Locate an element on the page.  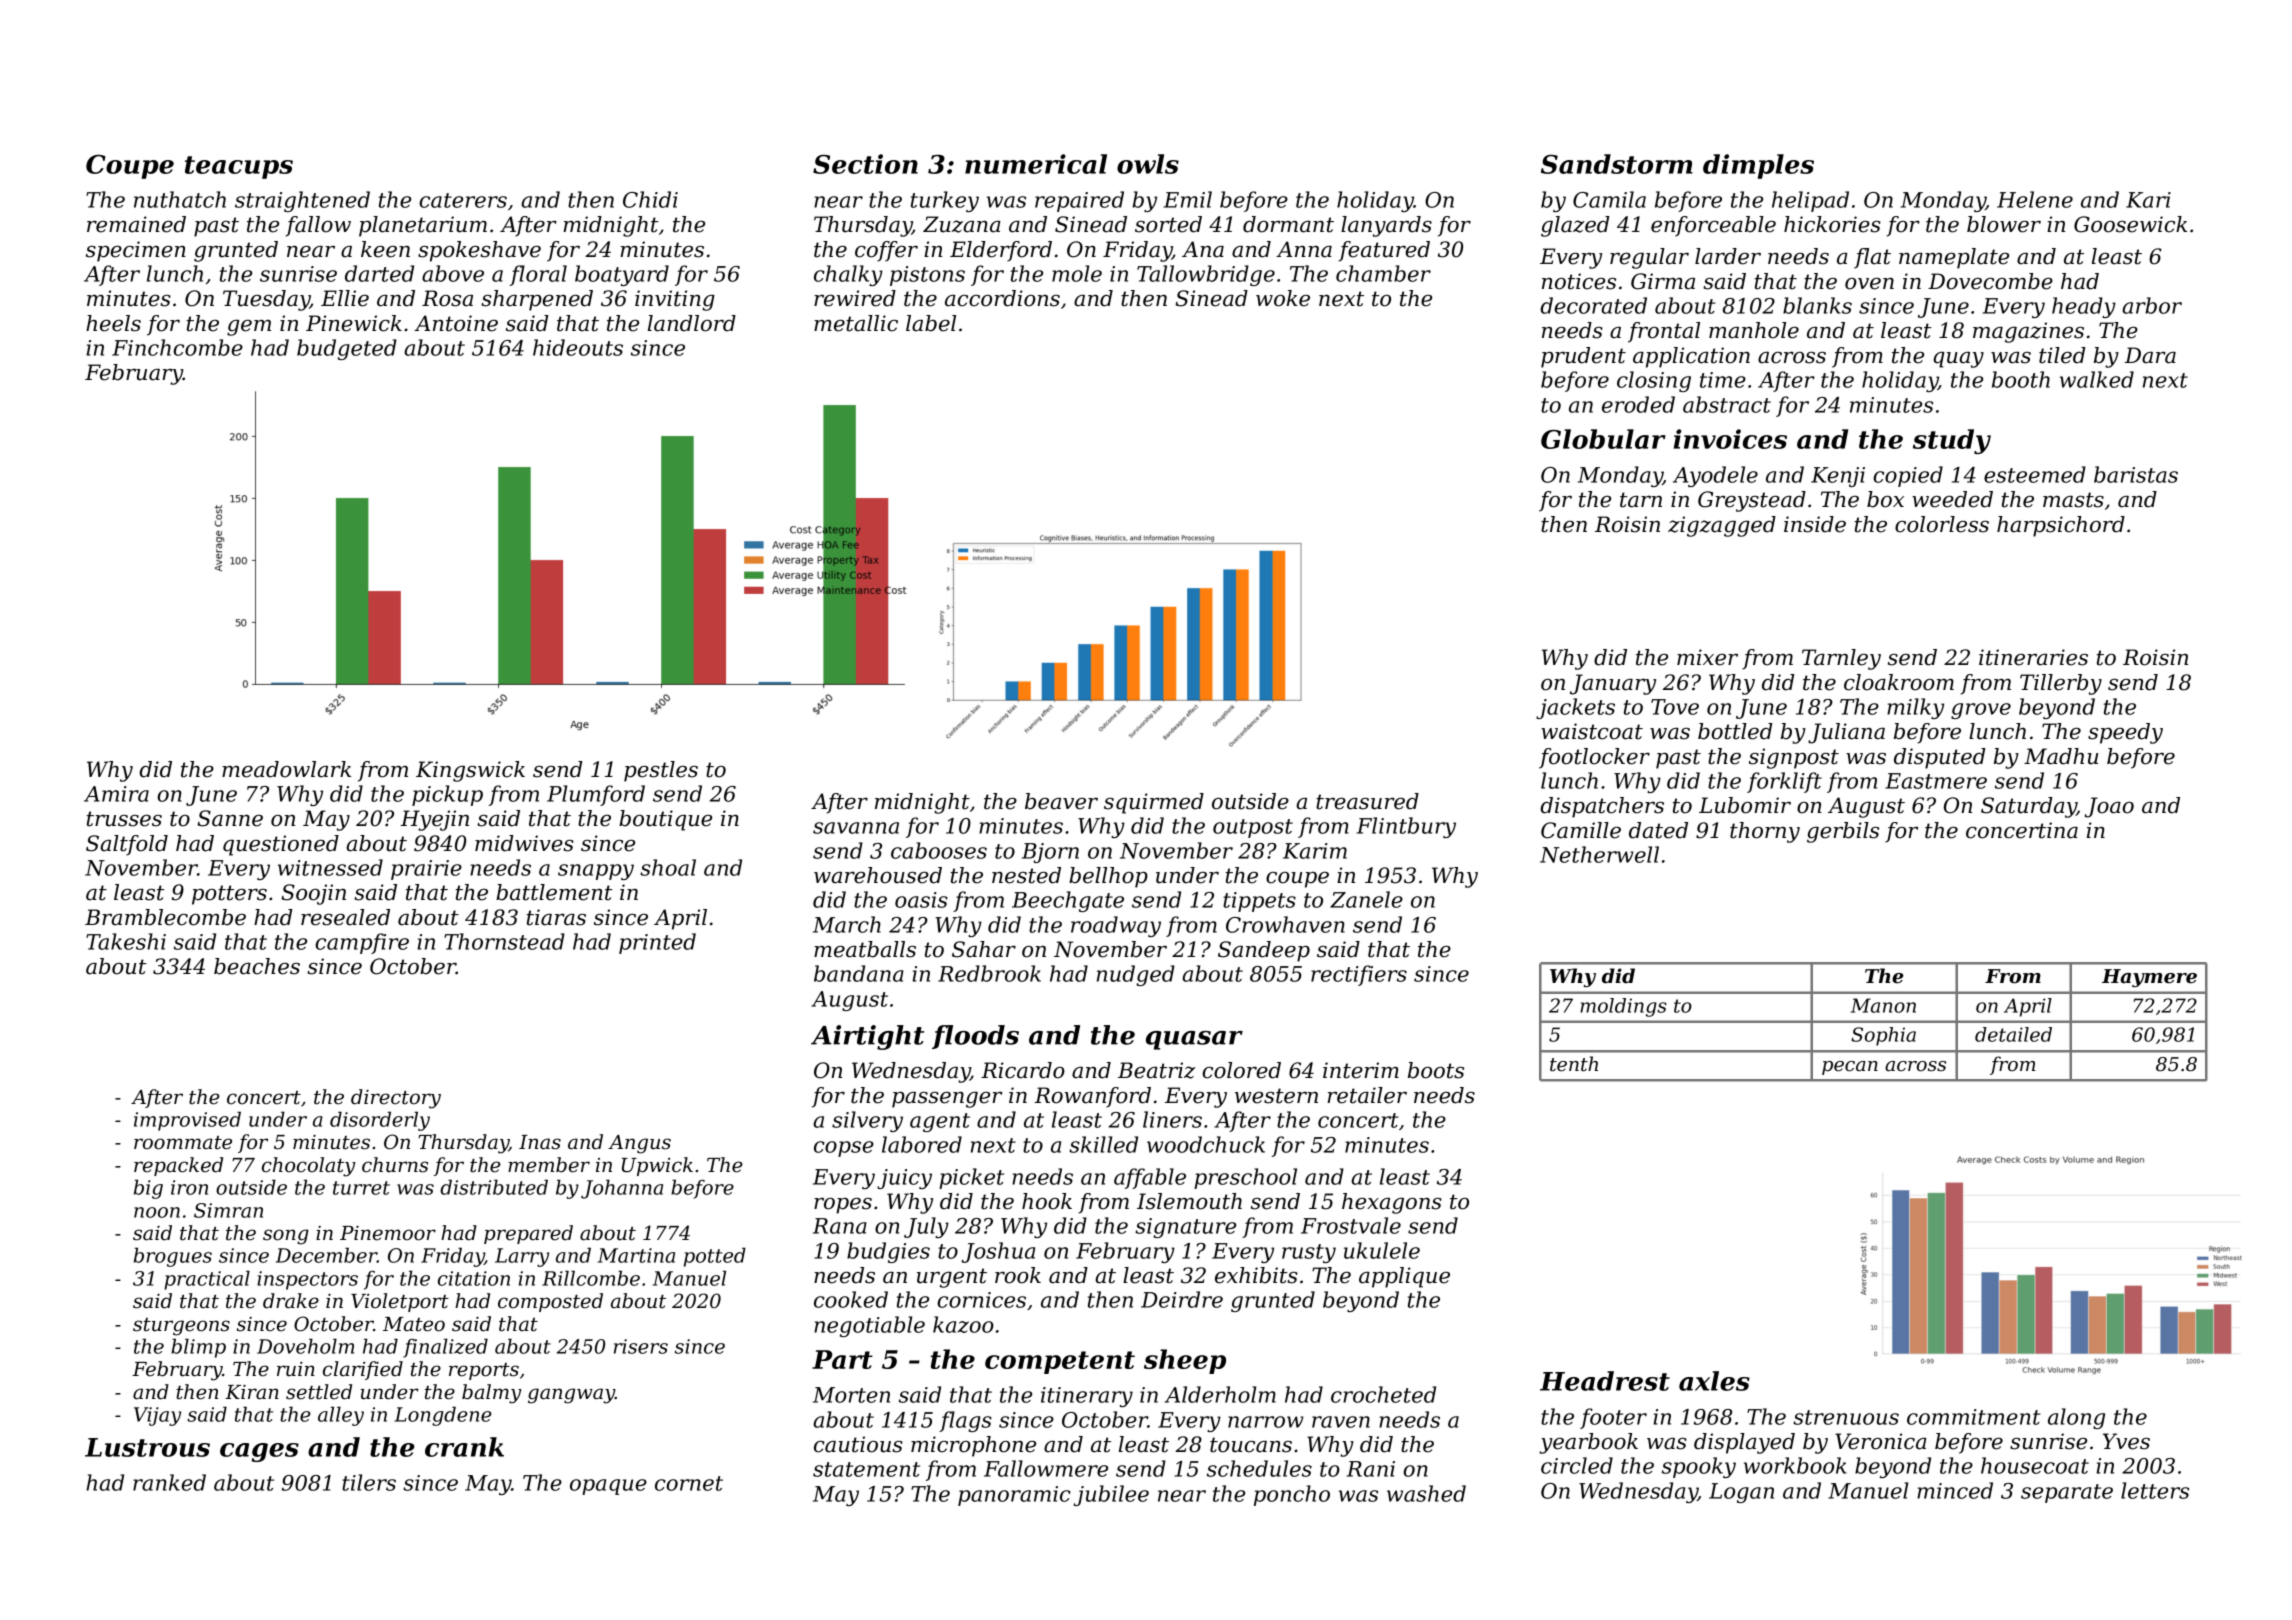
prairie is located at coordinates (426, 870).
